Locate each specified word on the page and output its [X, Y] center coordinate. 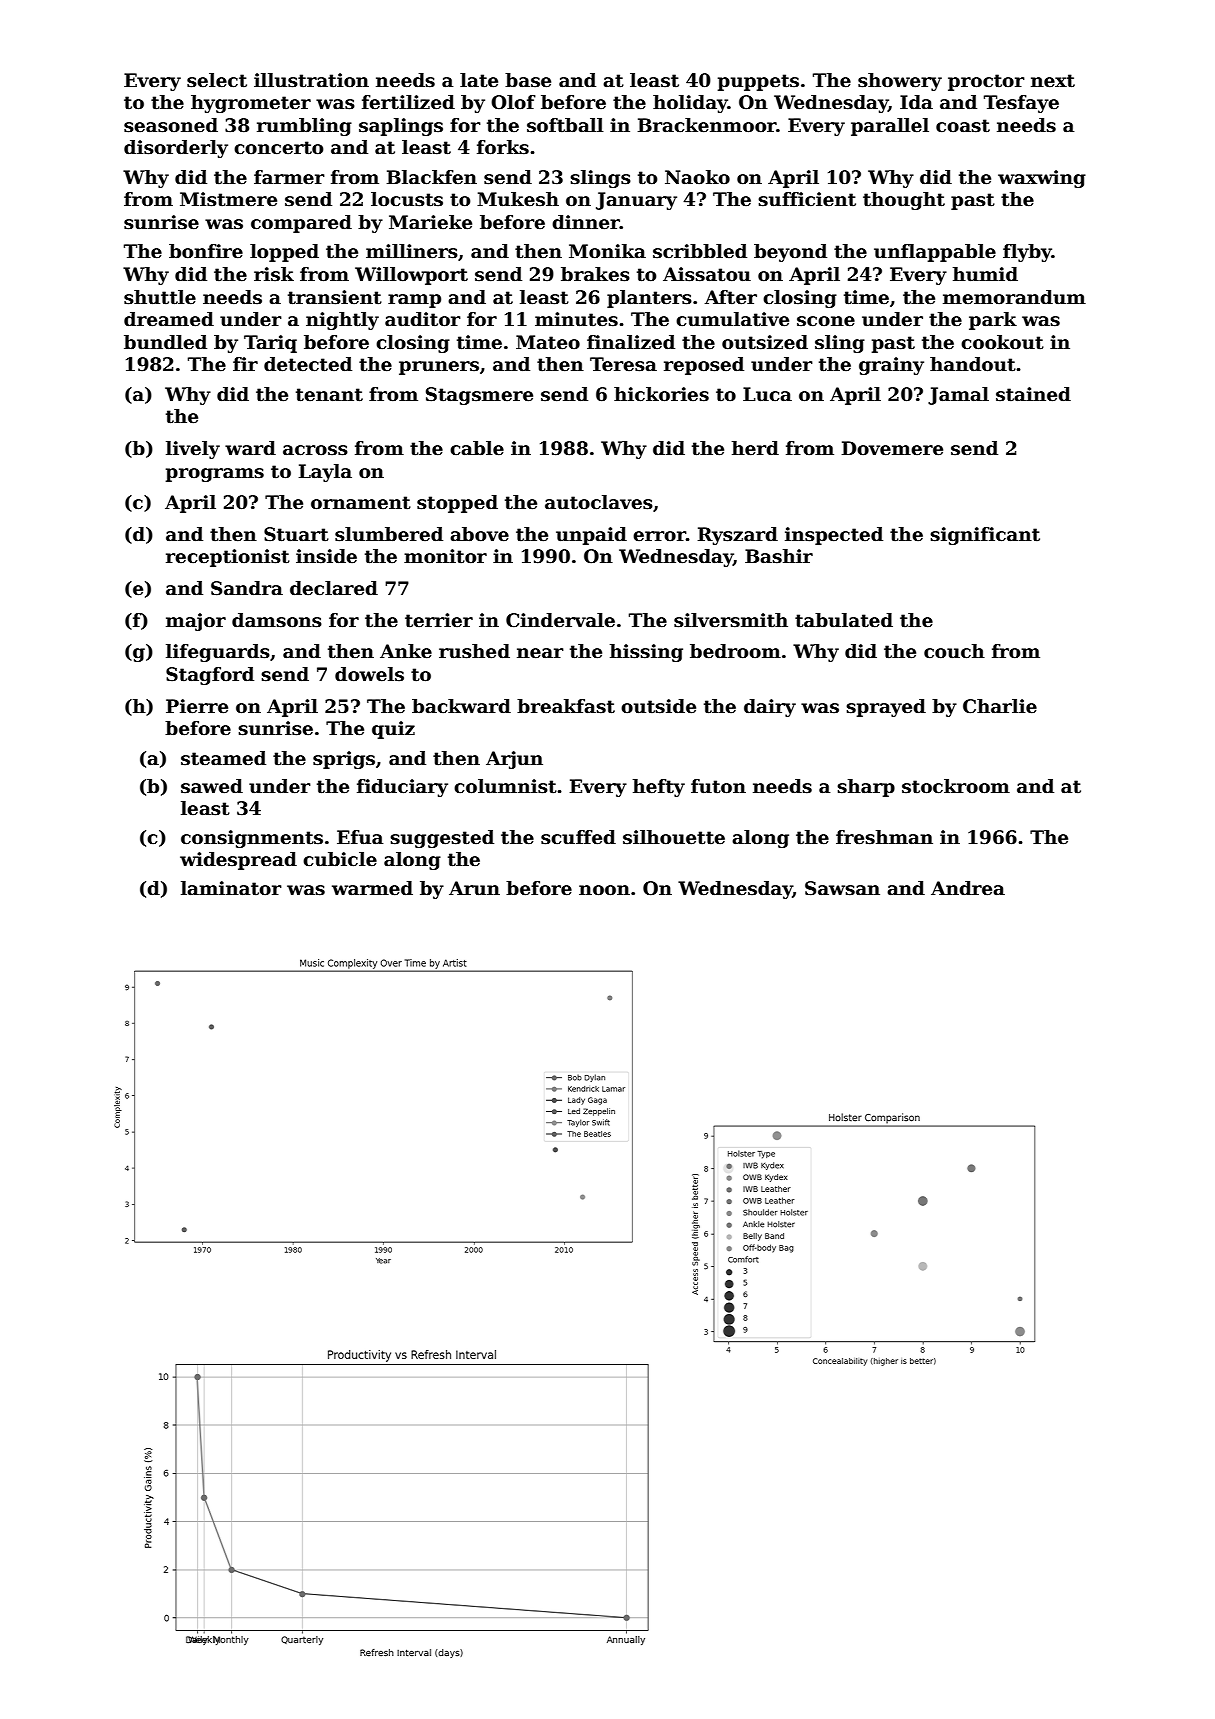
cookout [1002, 342]
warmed [372, 888]
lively [193, 450]
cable [477, 448]
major [196, 622]
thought [904, 201]
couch [954, 651]
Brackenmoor [707, 125]
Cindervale [560, 620]
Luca [767, 394]
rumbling [304, 127]
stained [1033, 394]
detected [308, 364]
